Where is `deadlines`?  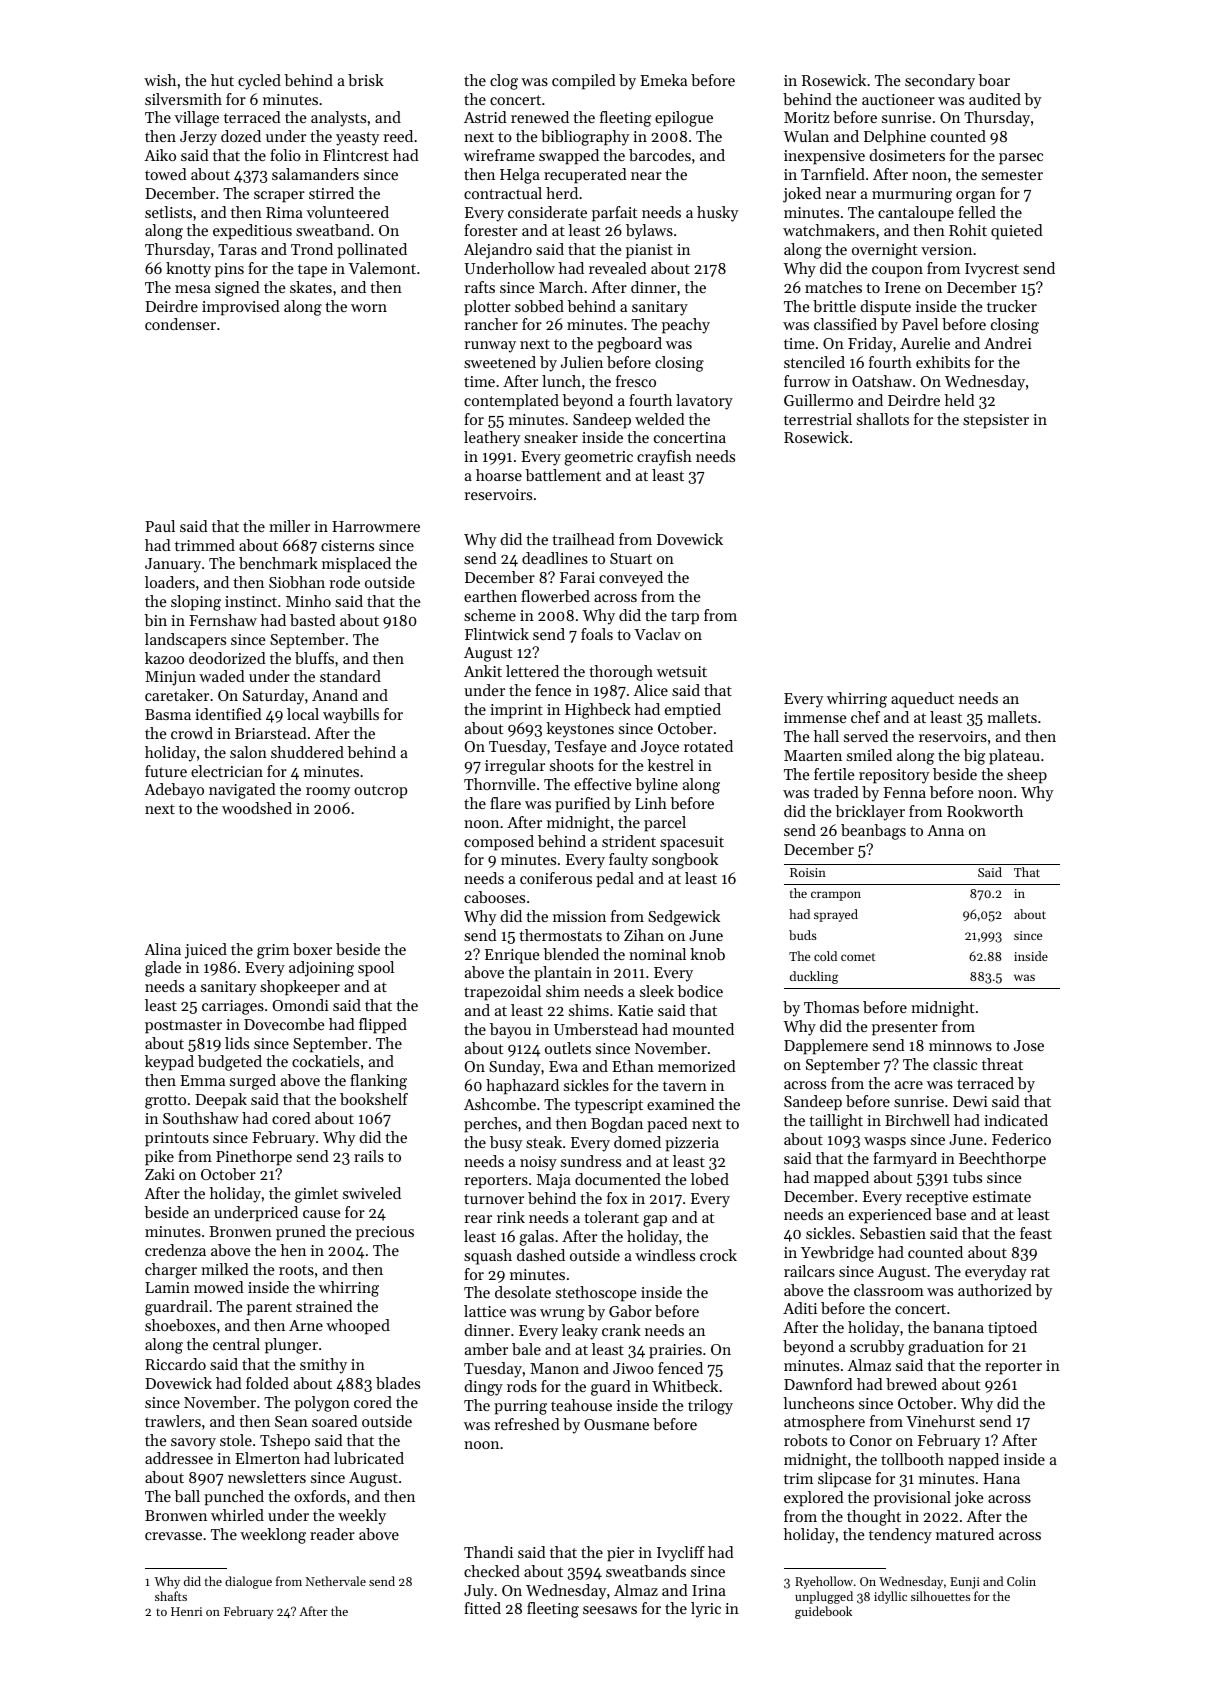
deadlines is located at coordinates (555, 558).
